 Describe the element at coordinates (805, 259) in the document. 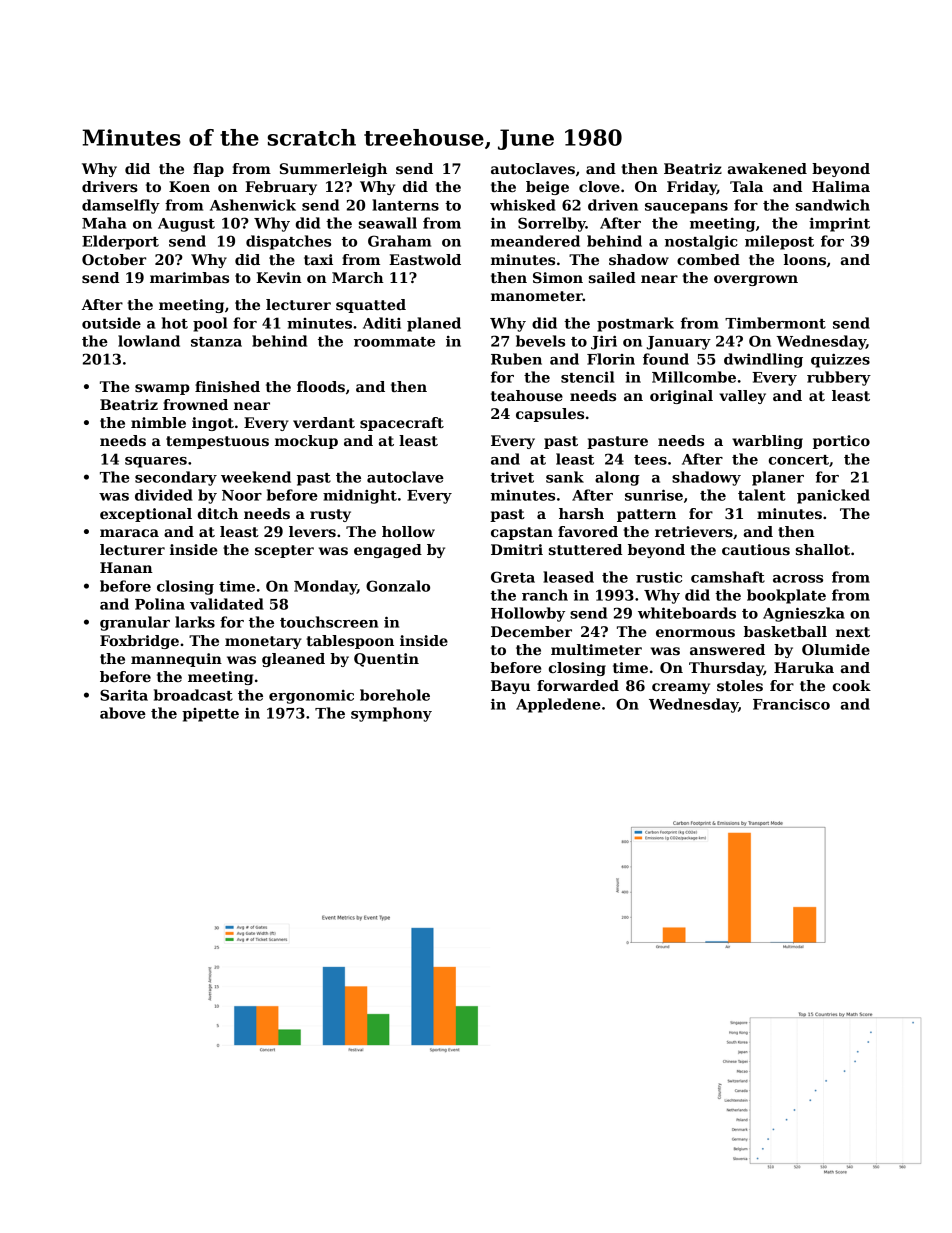

I see `loons` at that location.
